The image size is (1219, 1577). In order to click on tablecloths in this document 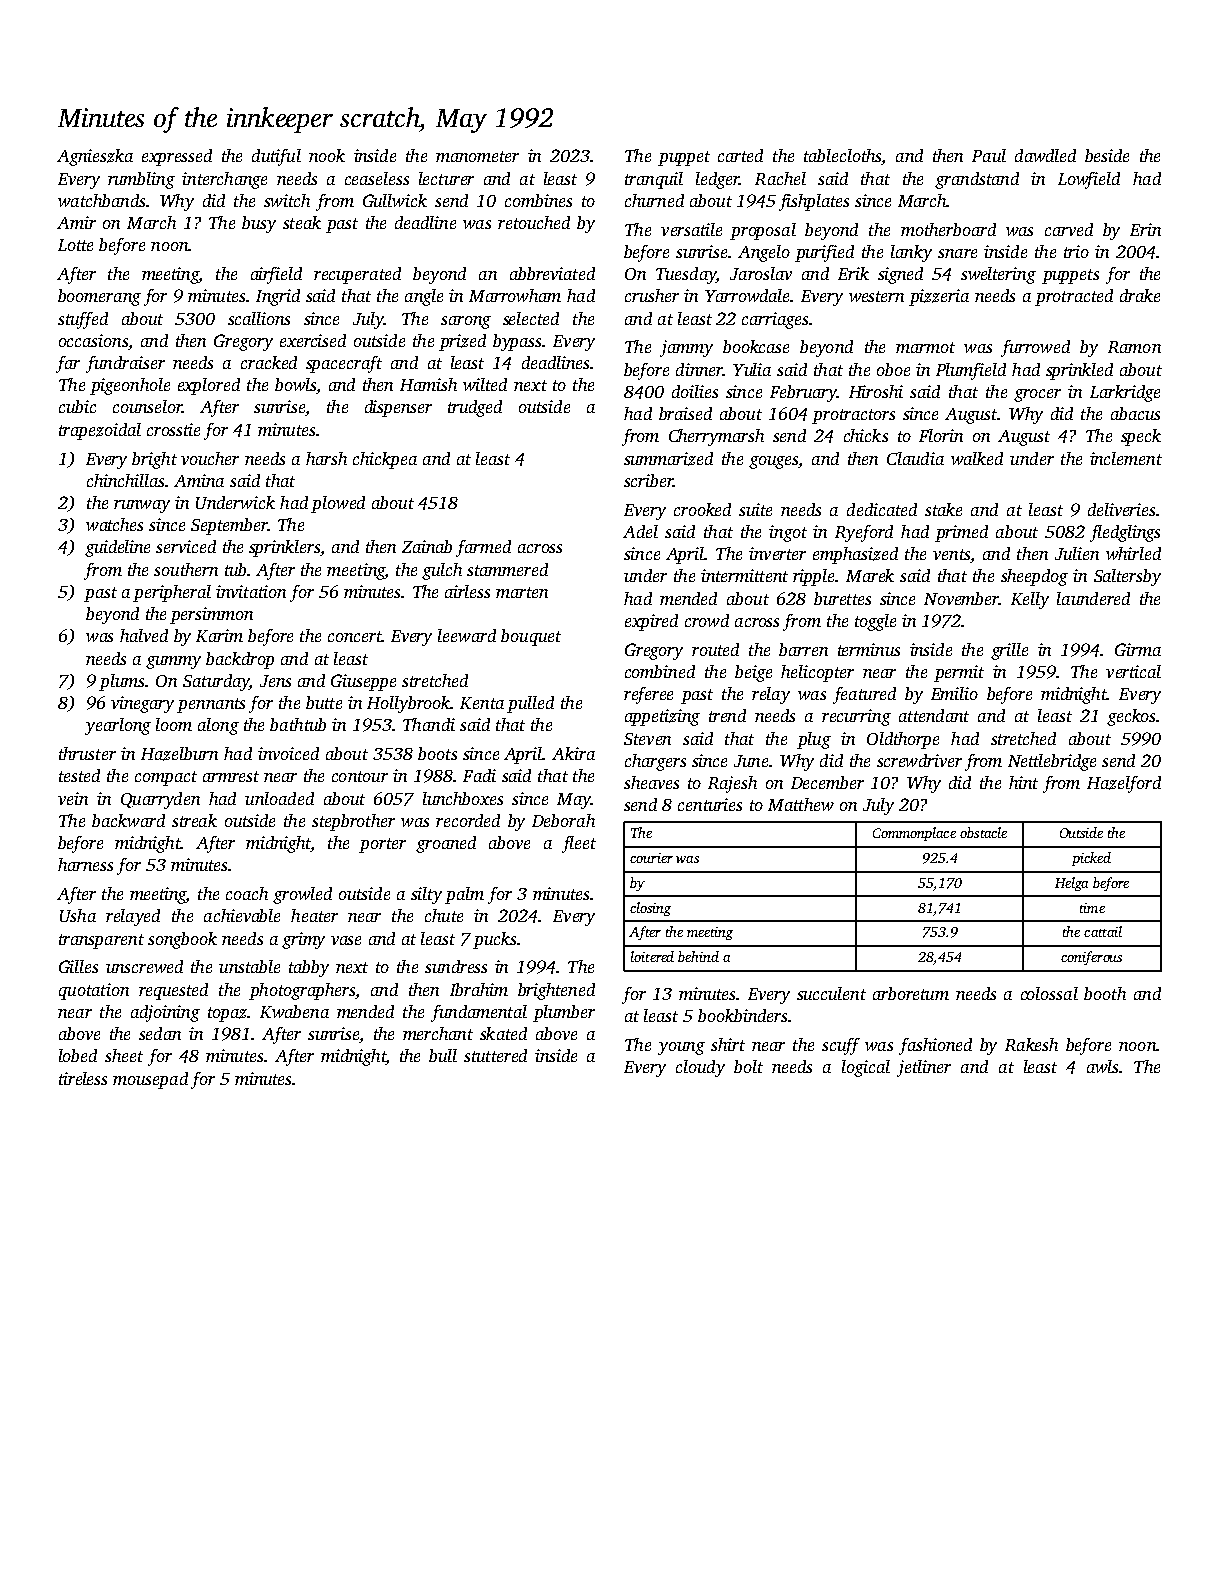, I will do `click(842, 155)`.
